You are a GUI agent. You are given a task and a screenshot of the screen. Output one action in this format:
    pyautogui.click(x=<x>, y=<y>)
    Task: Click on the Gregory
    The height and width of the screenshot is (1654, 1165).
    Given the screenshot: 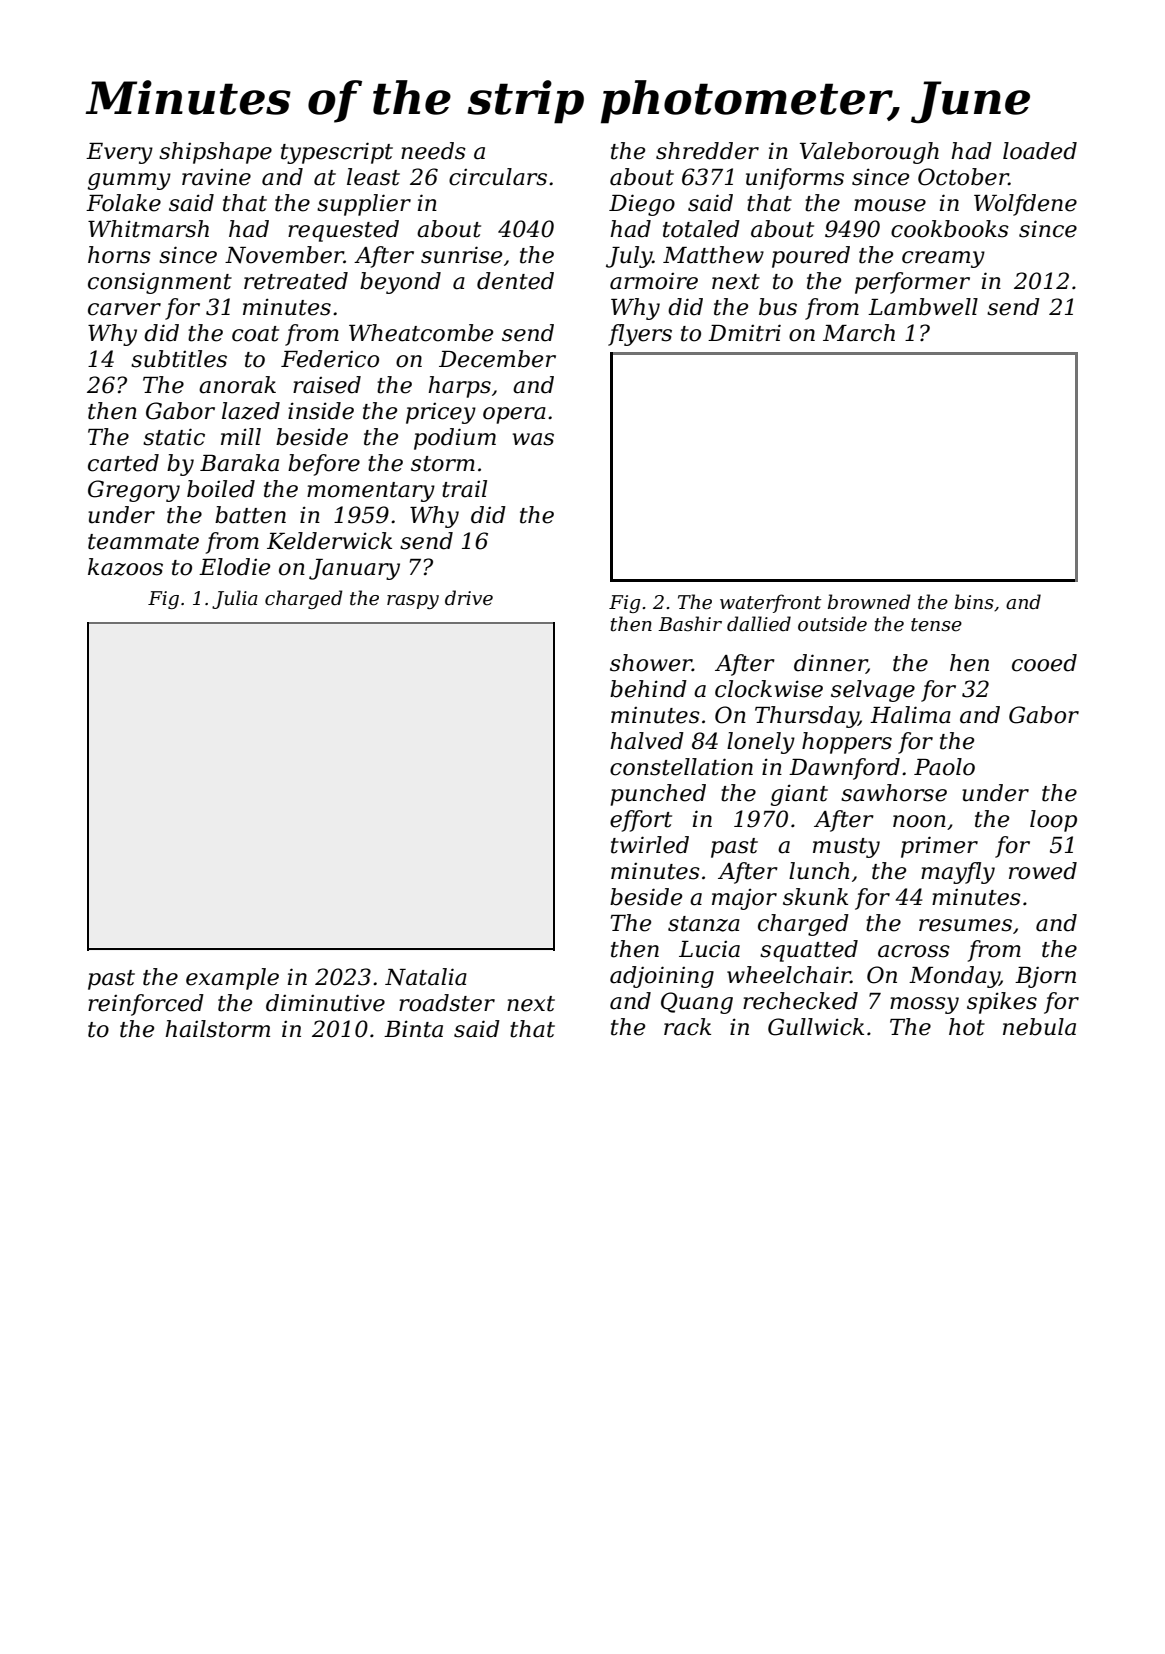 What is the action you would take?
    pyautogui.click(x=134, y=491)
